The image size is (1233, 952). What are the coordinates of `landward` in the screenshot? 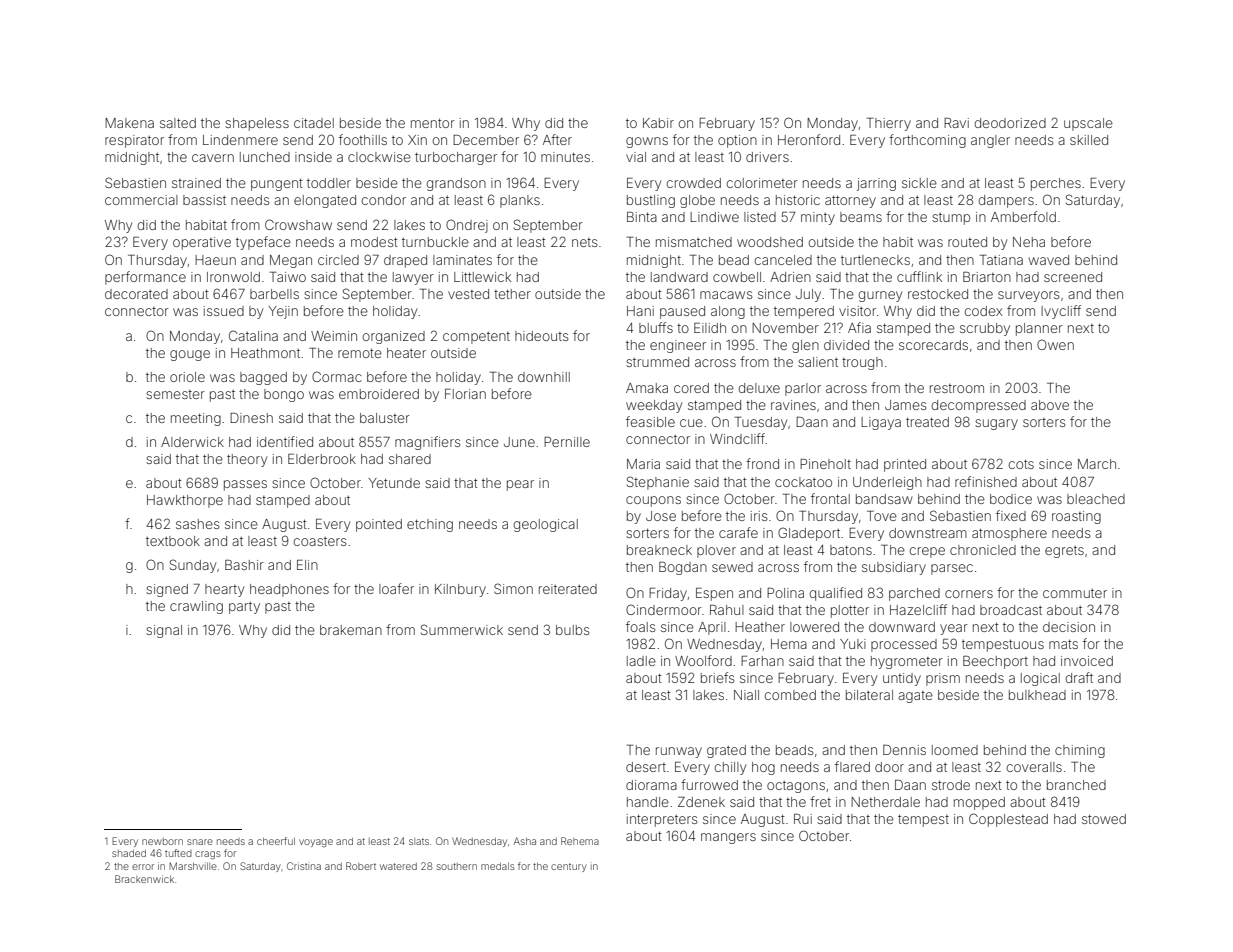 It's located at (679, 277).
